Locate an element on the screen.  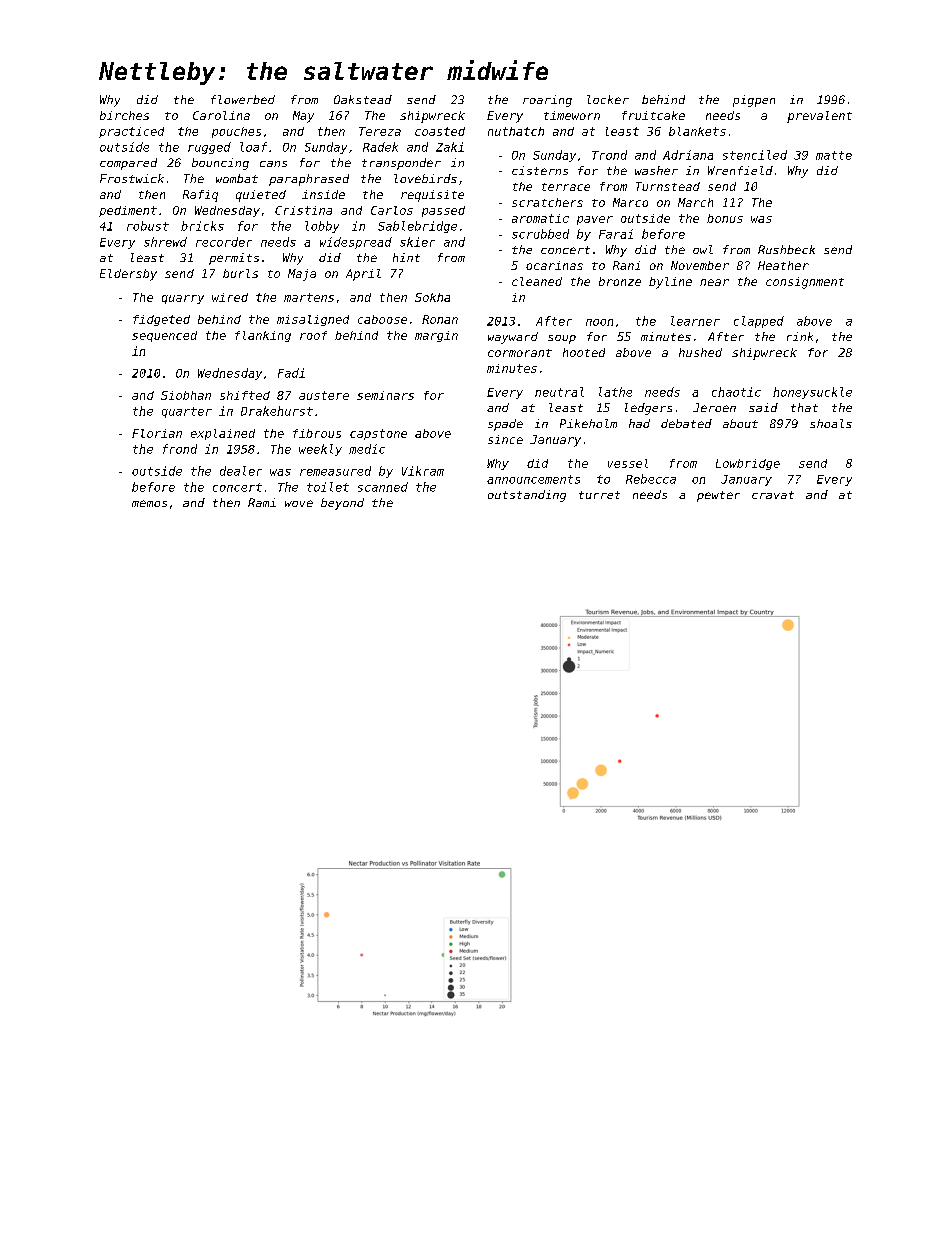
Siobhan is located at coordinates (186, 395).
